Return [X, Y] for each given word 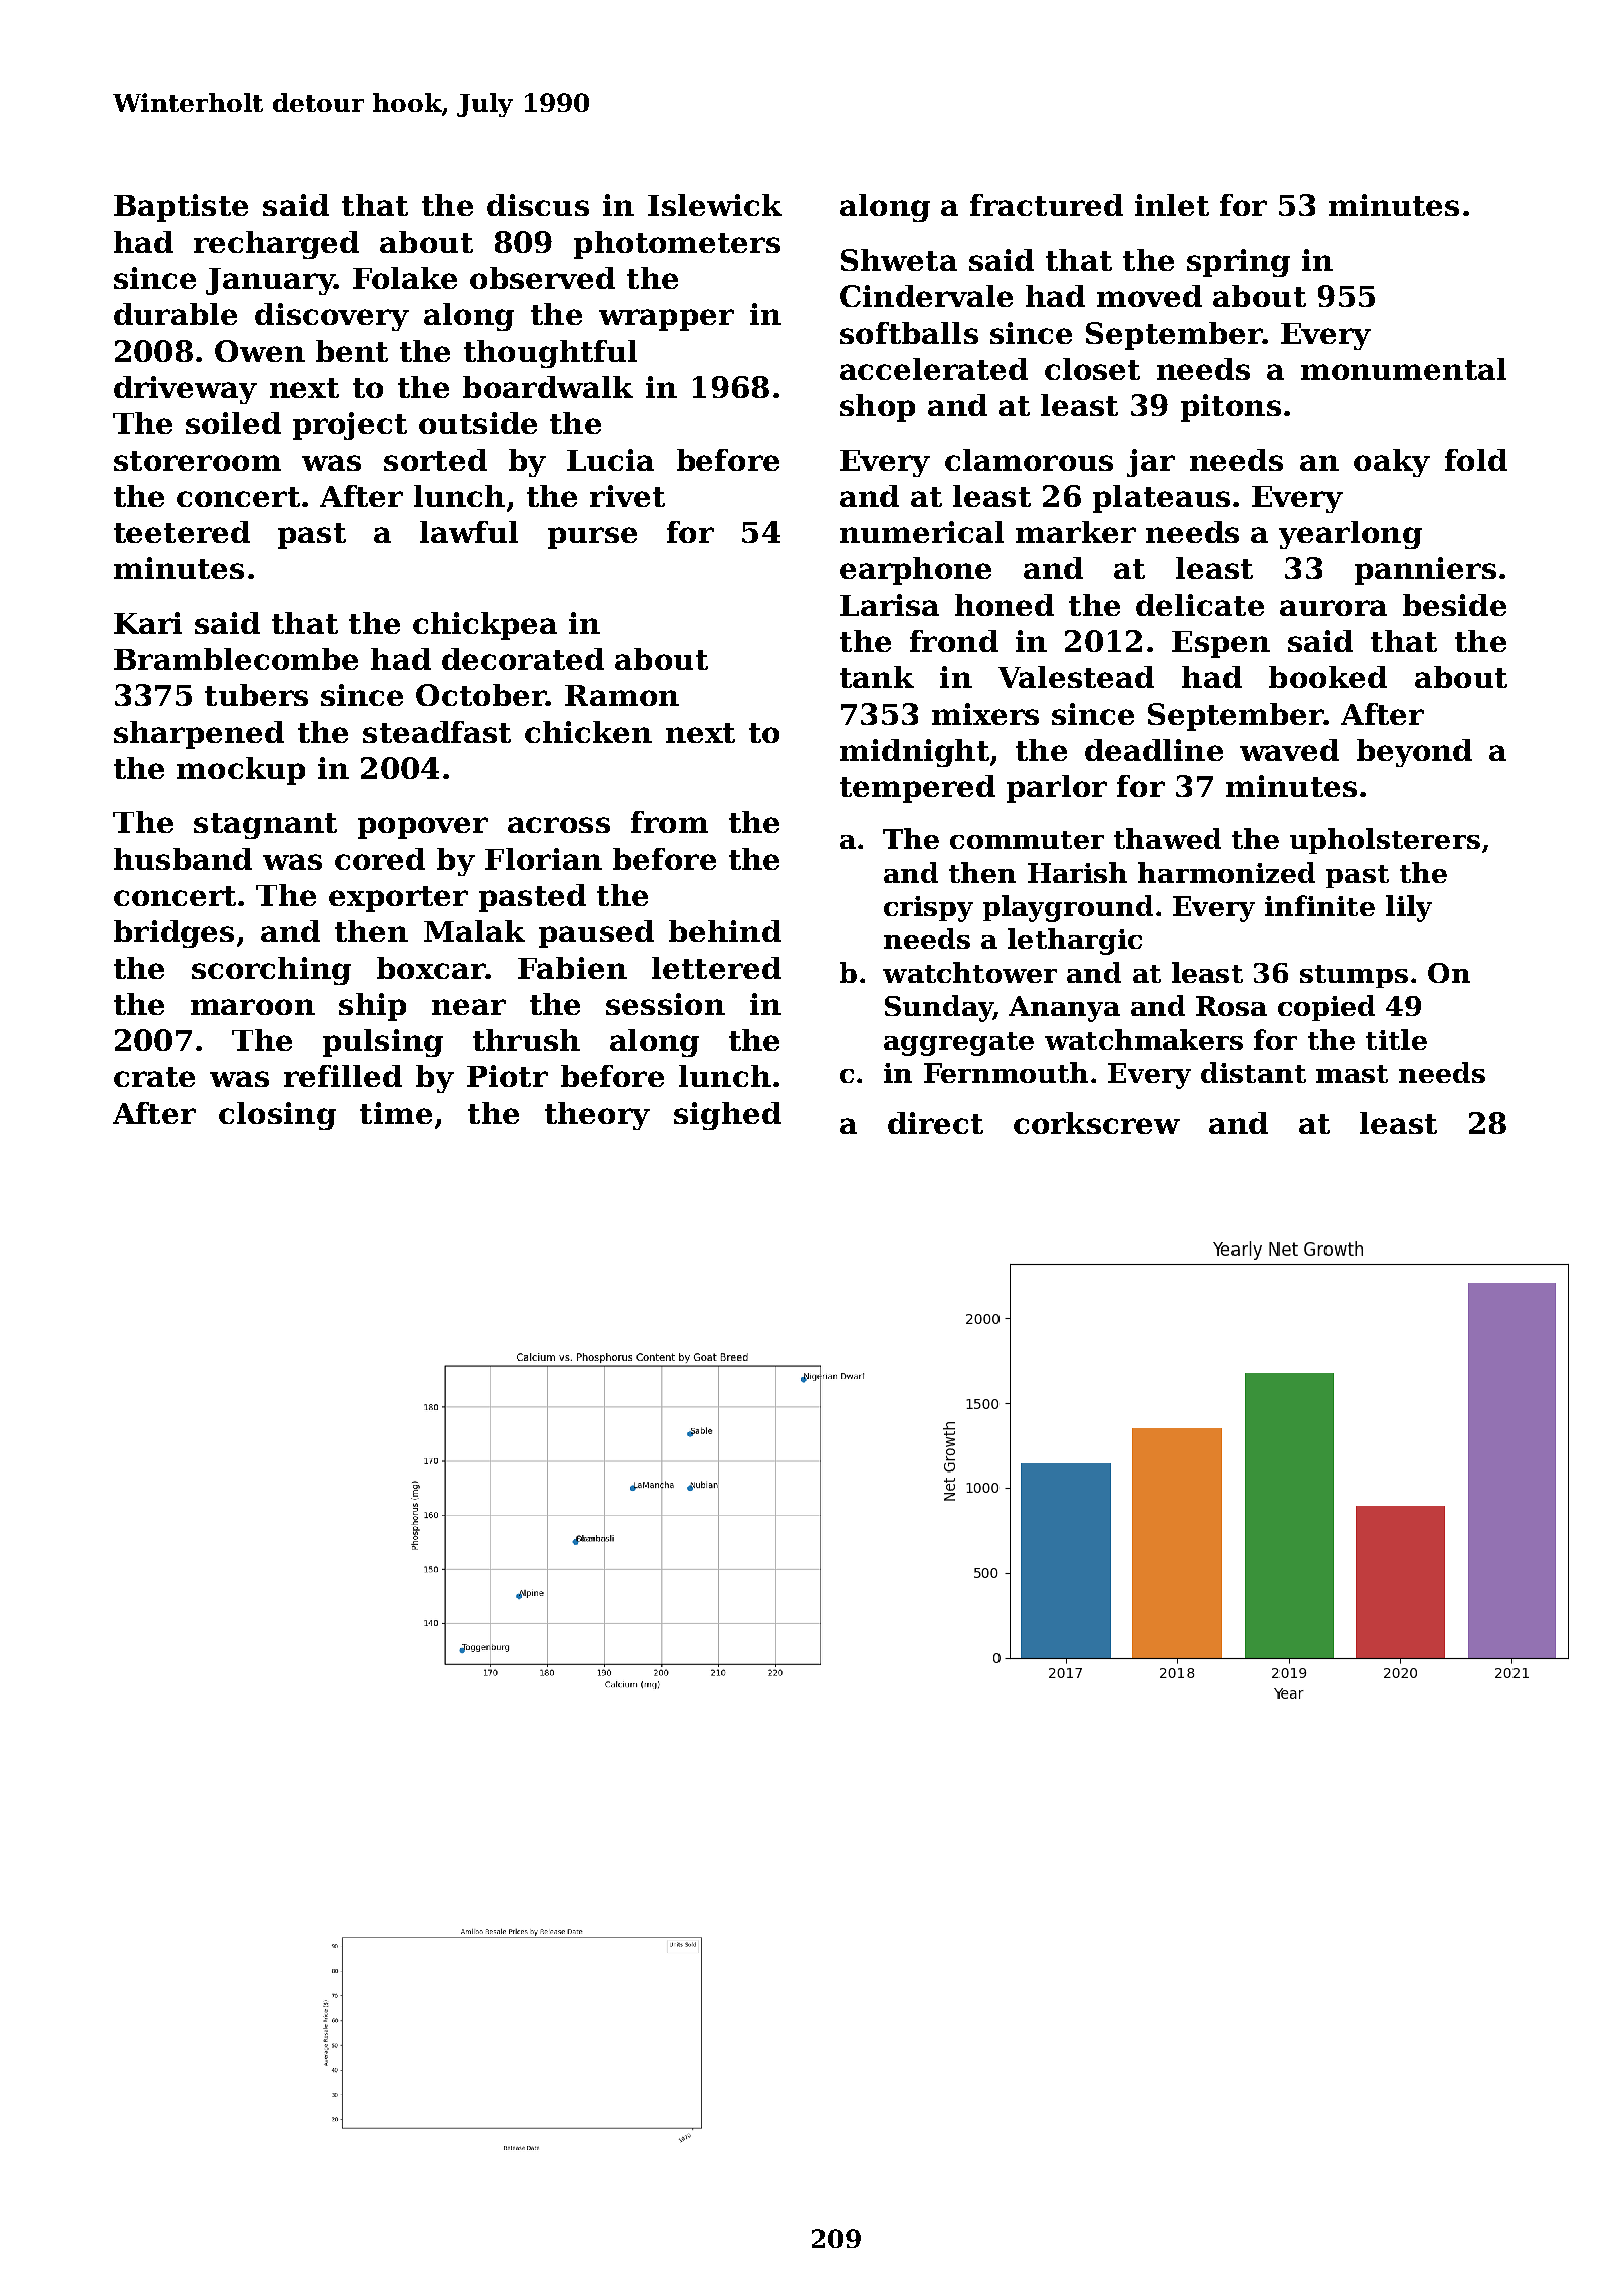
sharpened [199, 735]
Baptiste [181, 208]
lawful [469, 532]
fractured [1046, 205]
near [469, 1007]
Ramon [622, 695]
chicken [588, 732]
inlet [1172, 205]
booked [1328, 677]
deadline [1154, 750]
